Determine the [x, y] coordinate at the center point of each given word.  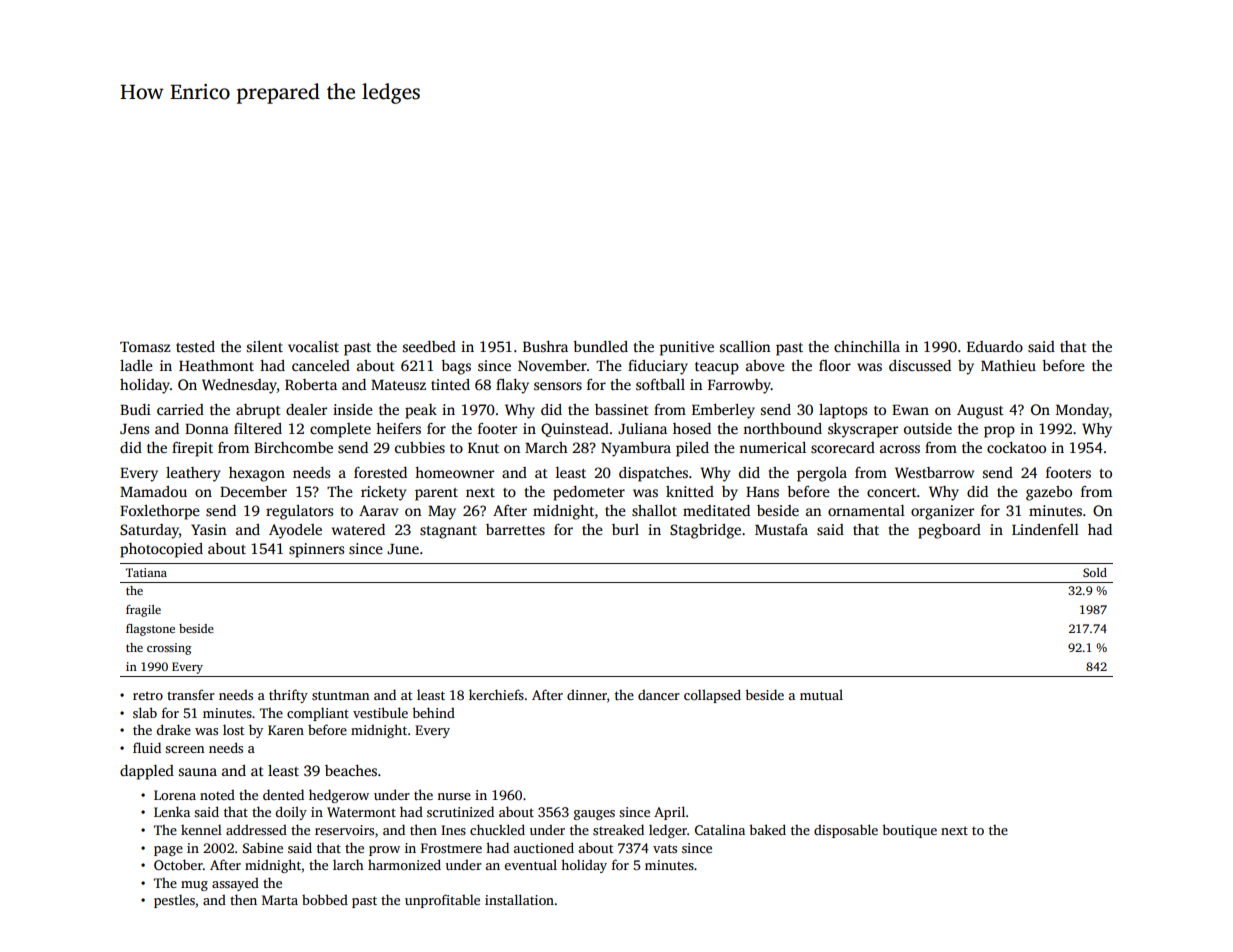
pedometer [589, 493]
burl [625, 529]
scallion [745, 346]
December [253, 491]
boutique [909, 831]
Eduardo [995, 346]
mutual [821, 694]
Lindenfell [1045, 529]
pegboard [949, 531]
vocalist [313, 346]
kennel [201, 829]
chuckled [497, 829]
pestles [174, 901]
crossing [169, 649]
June [403, 549]
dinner [587, 695]
